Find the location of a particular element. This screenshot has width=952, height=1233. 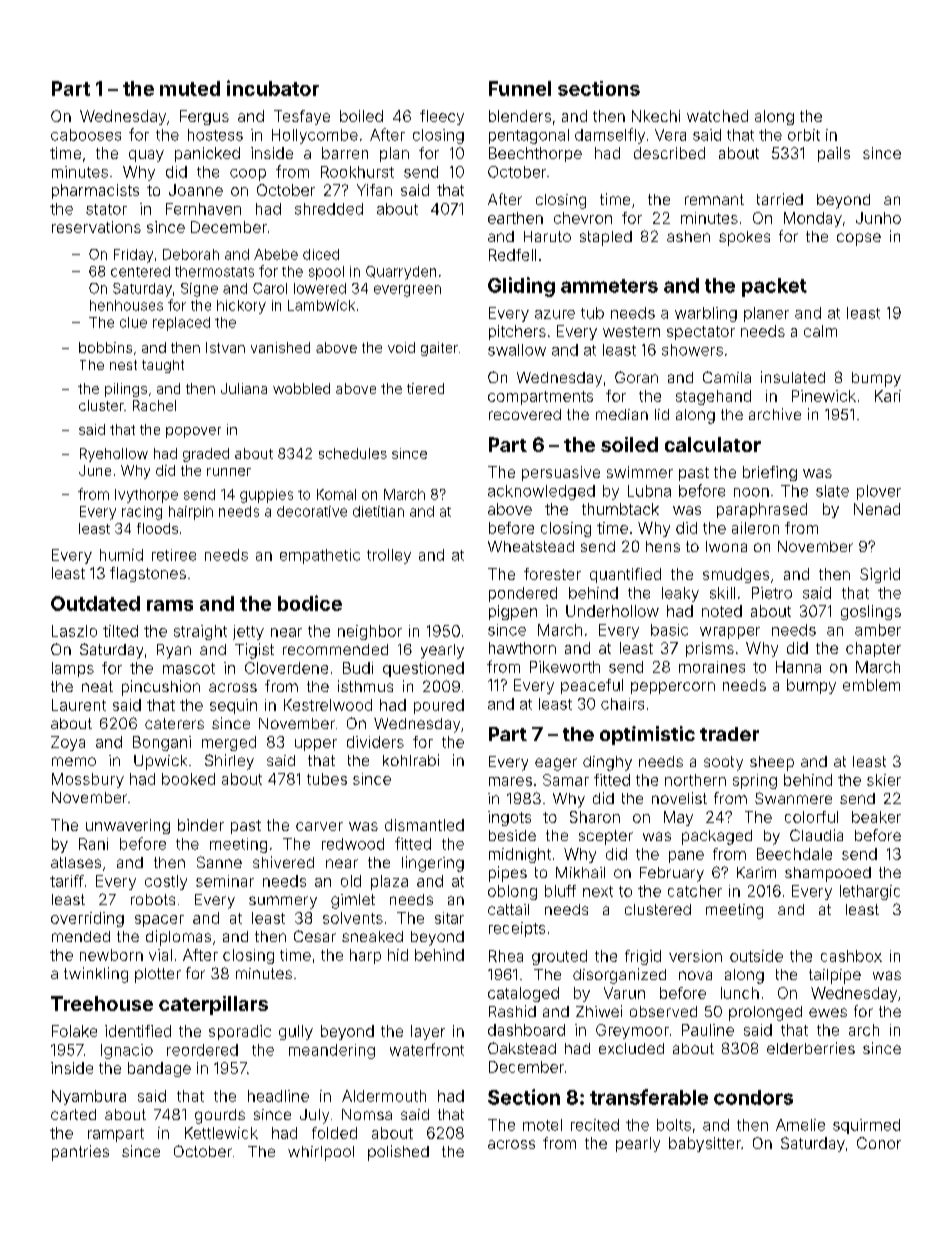

polished is located at coordinates (398, 1153).
